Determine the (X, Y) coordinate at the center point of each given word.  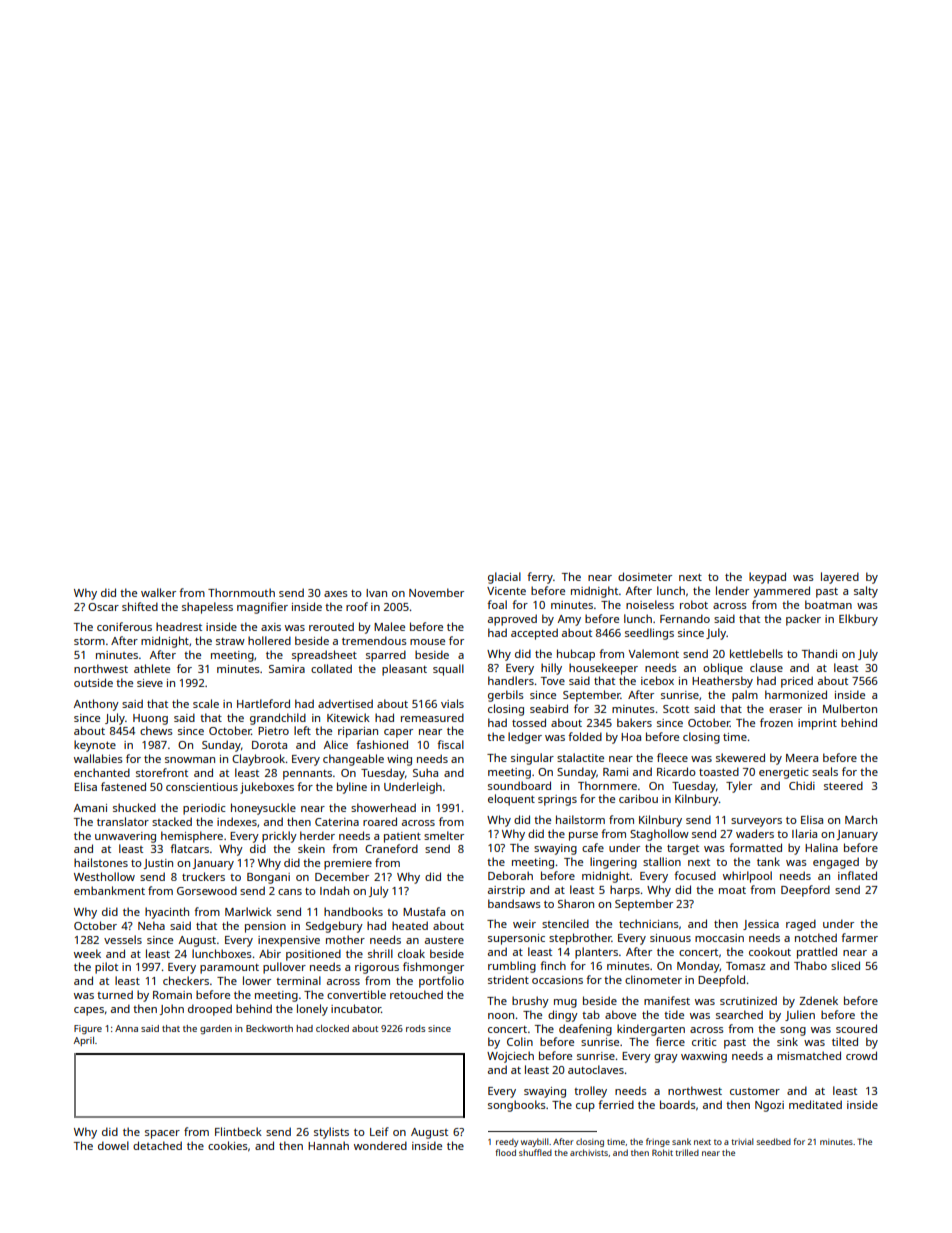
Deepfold (721, 981)
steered (843, 785)
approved (512, 620)
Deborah (510, 875)
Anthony (96, 705)
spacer (162, 1134)
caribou (638, 798)
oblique (723, 669)
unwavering (125, 837)
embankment (109, 890)
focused (695, 875)
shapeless (207, 608)
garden (216, 1030)
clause (766, 667)
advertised (345, 703)
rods (415, 1028)
